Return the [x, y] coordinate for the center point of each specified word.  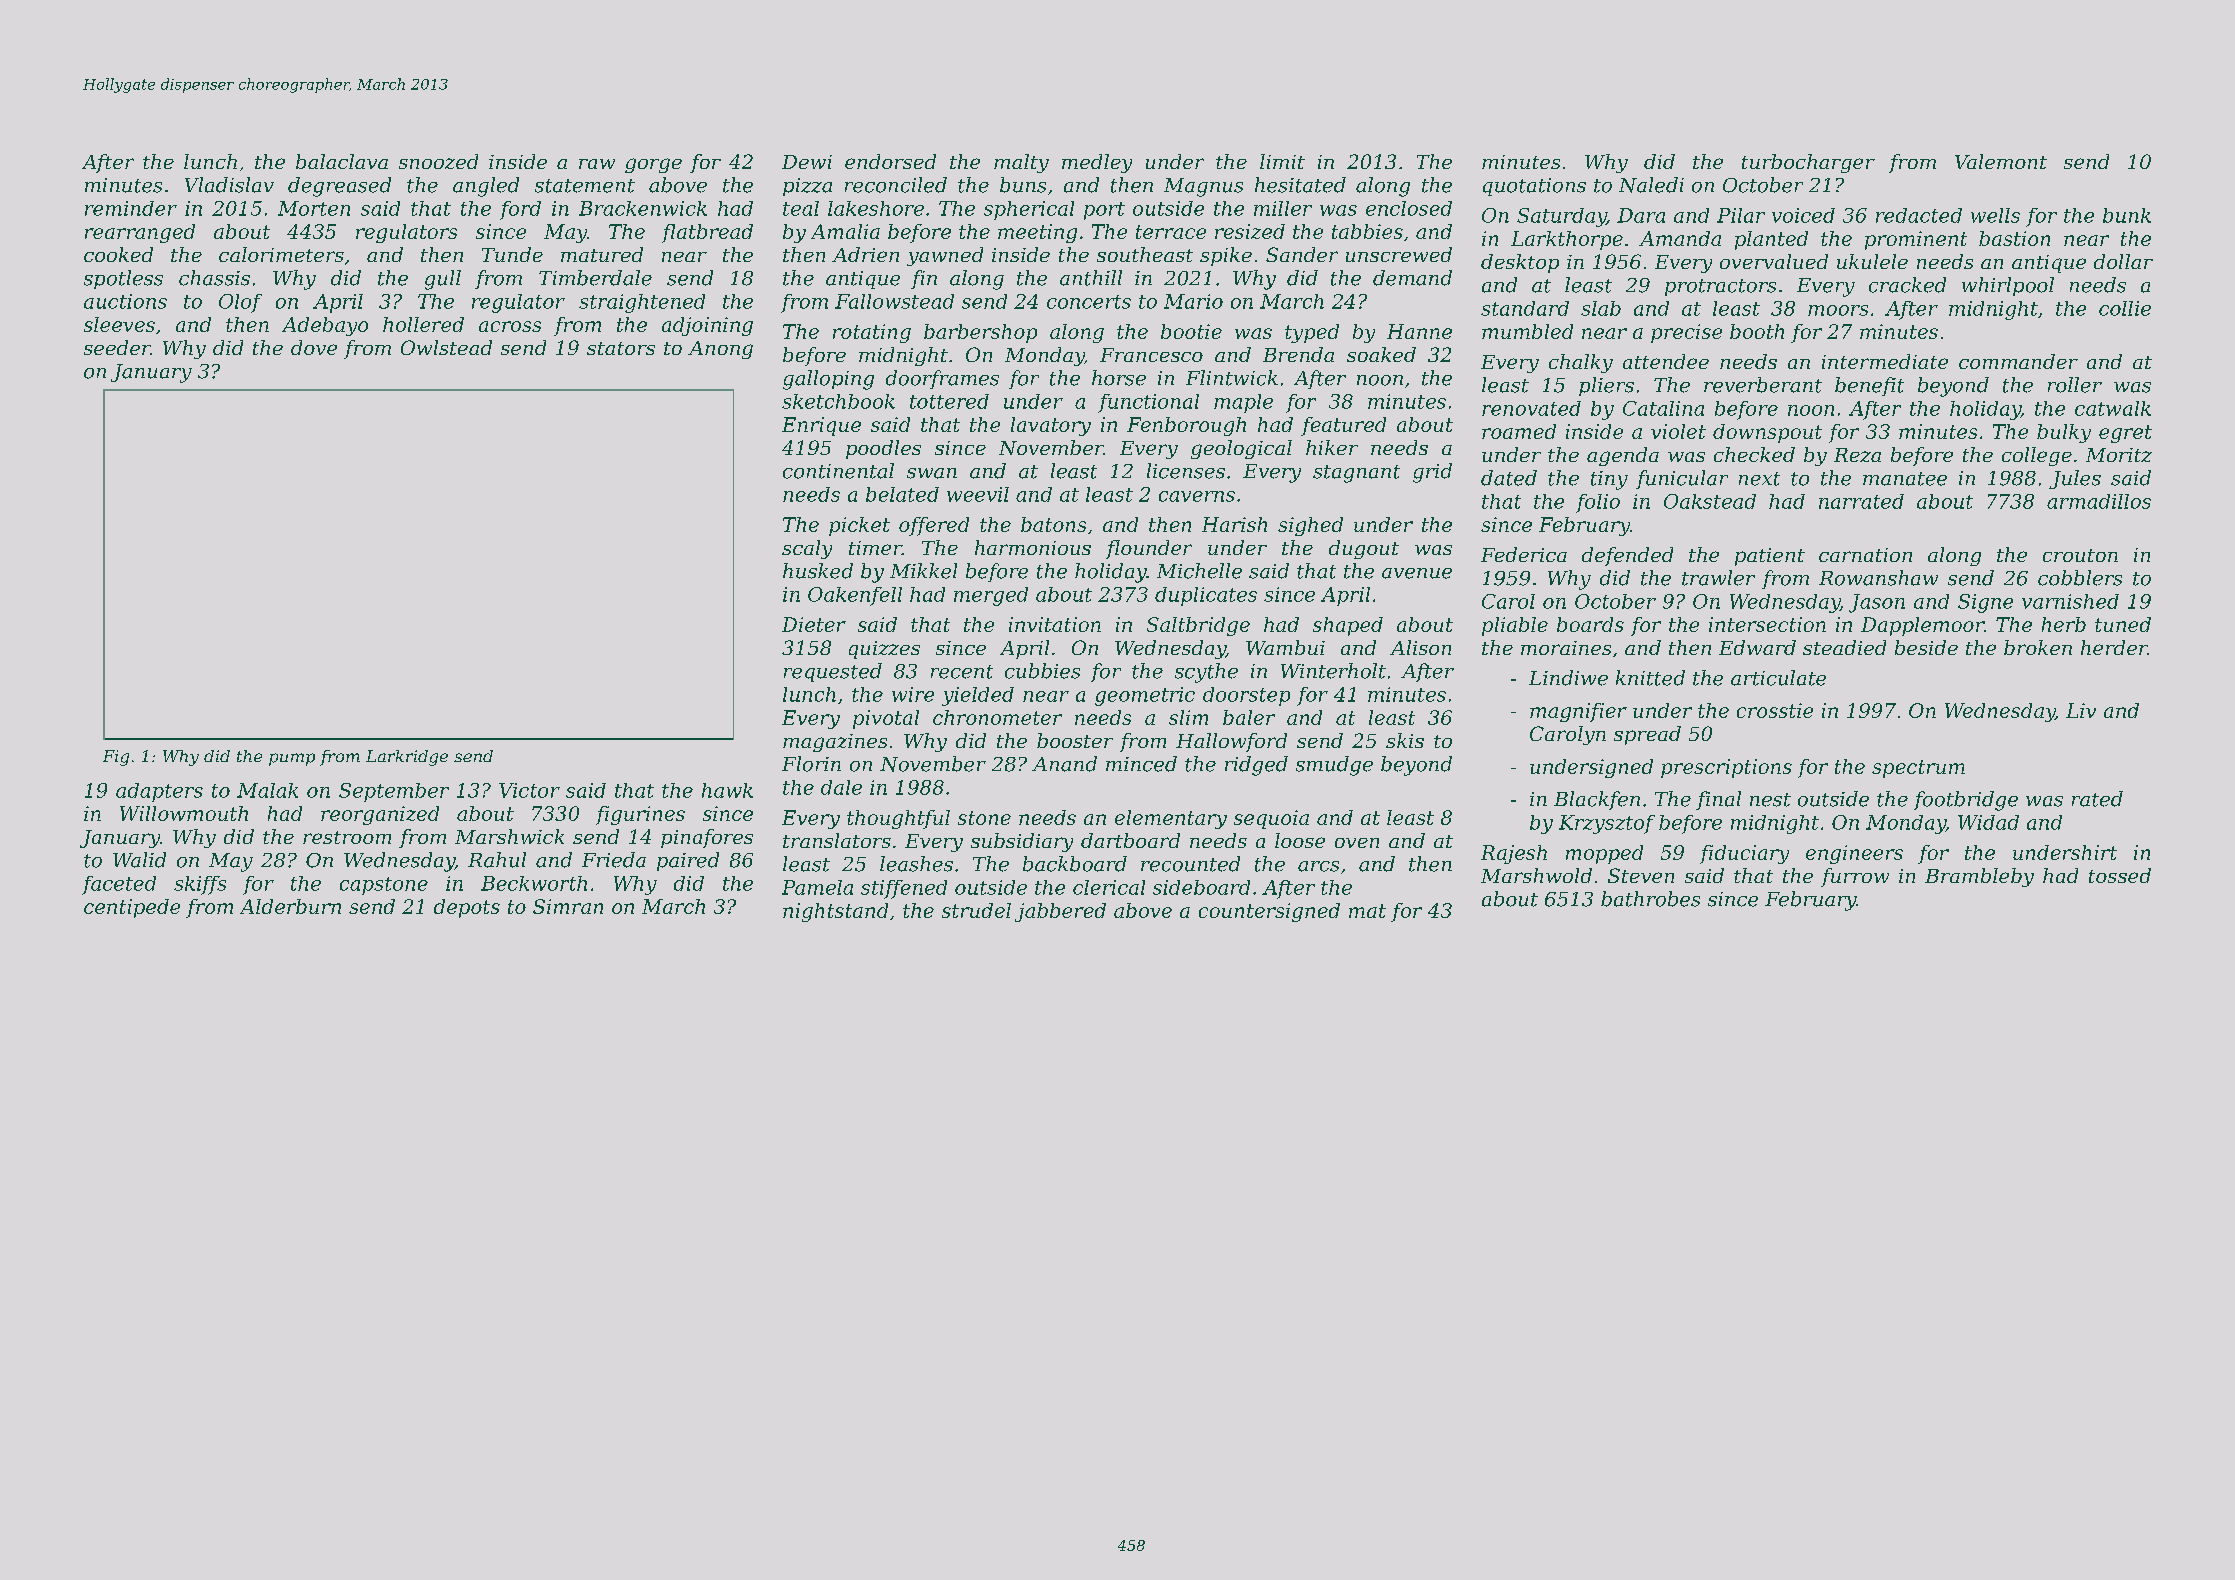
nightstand [835, 912]
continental [838, 471]
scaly [807, 549]
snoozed [438, 161]
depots [467, 908]
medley [1097, 163]
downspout [1767, 433]
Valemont [2001, 161]
